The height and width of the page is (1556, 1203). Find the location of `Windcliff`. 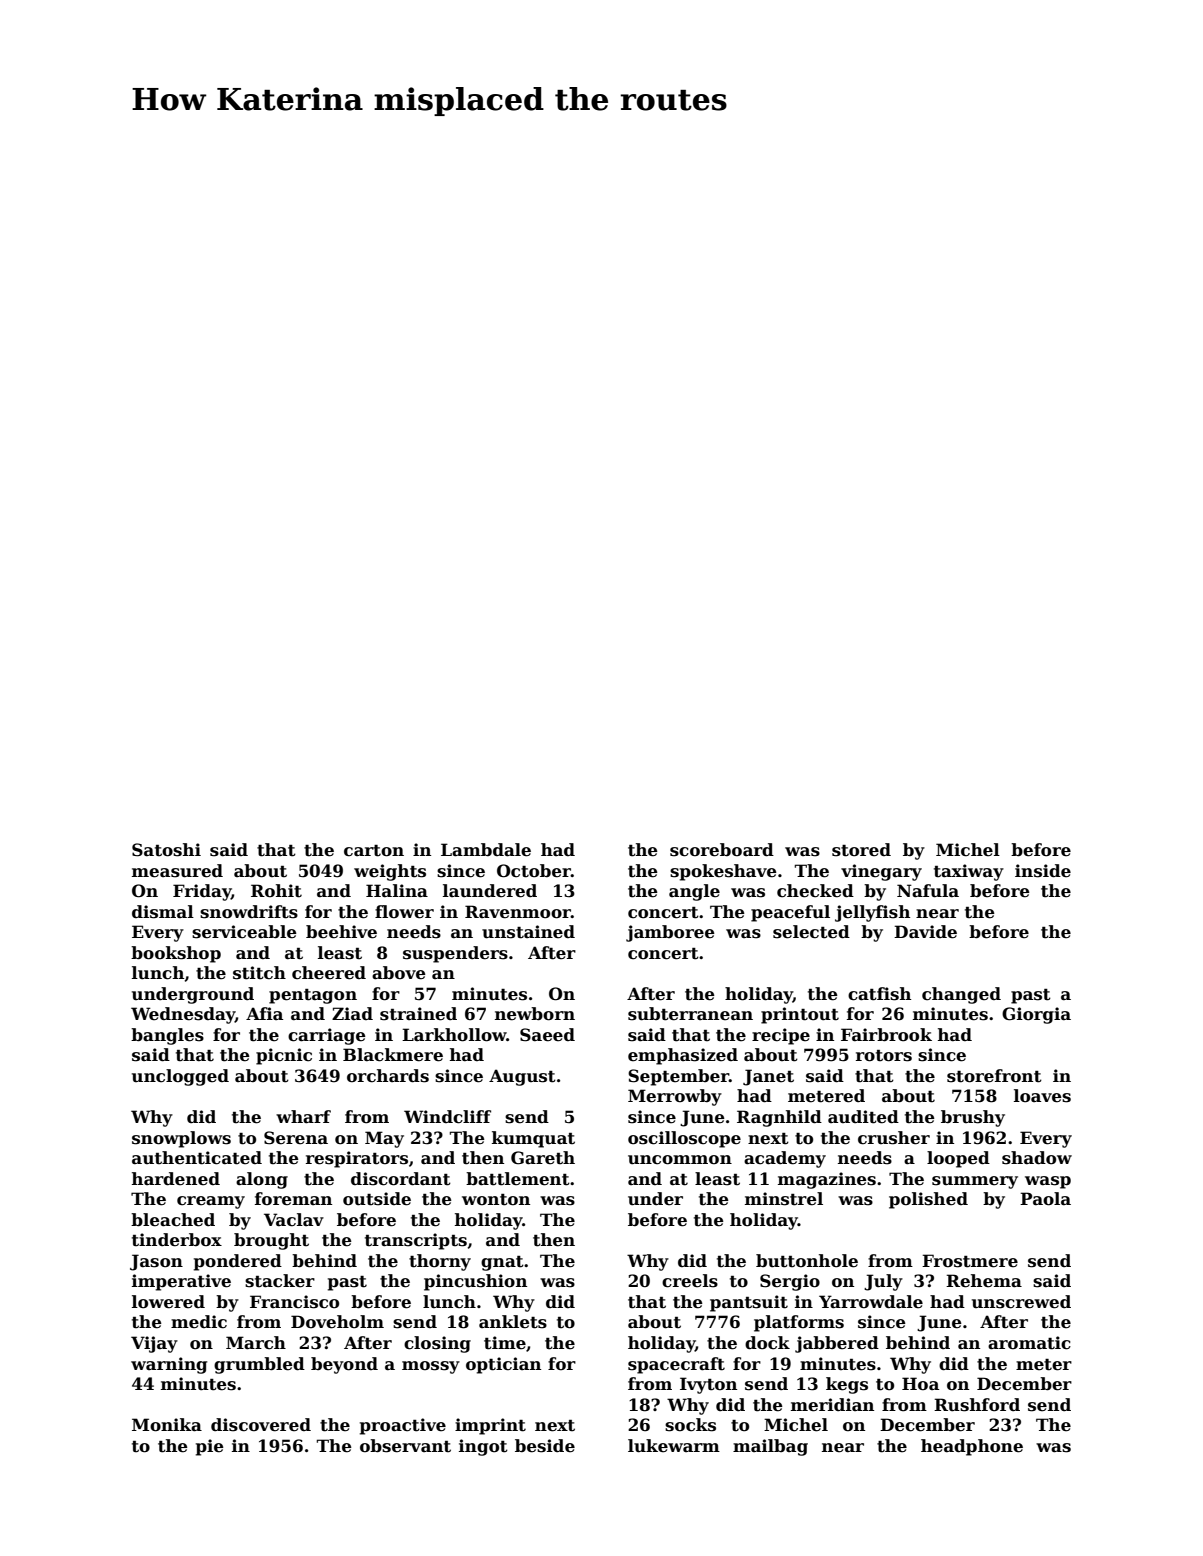

Windcliff is located at coordinates (447, 1117).
